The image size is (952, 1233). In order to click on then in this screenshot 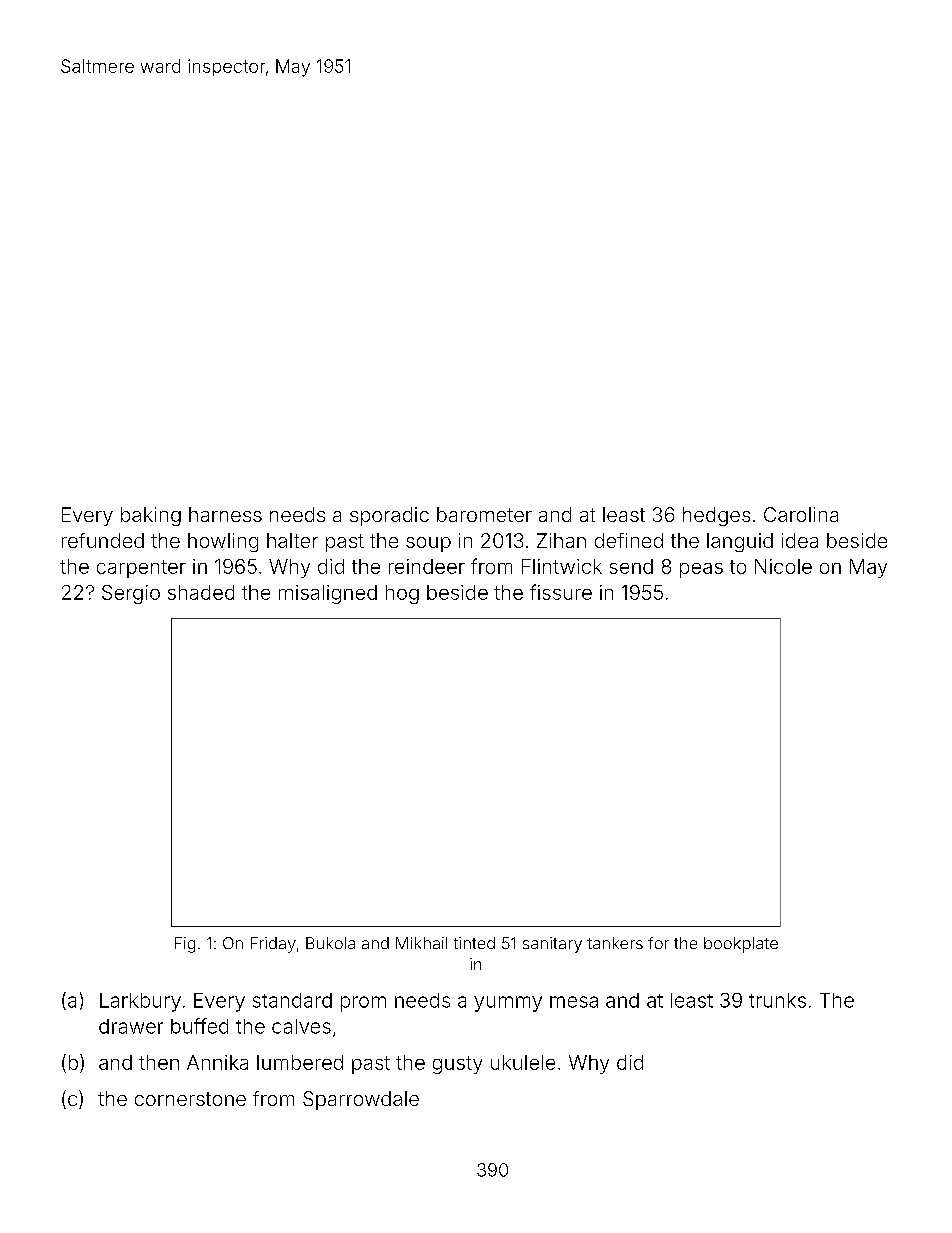, I will do `click(159, 1062)`.
